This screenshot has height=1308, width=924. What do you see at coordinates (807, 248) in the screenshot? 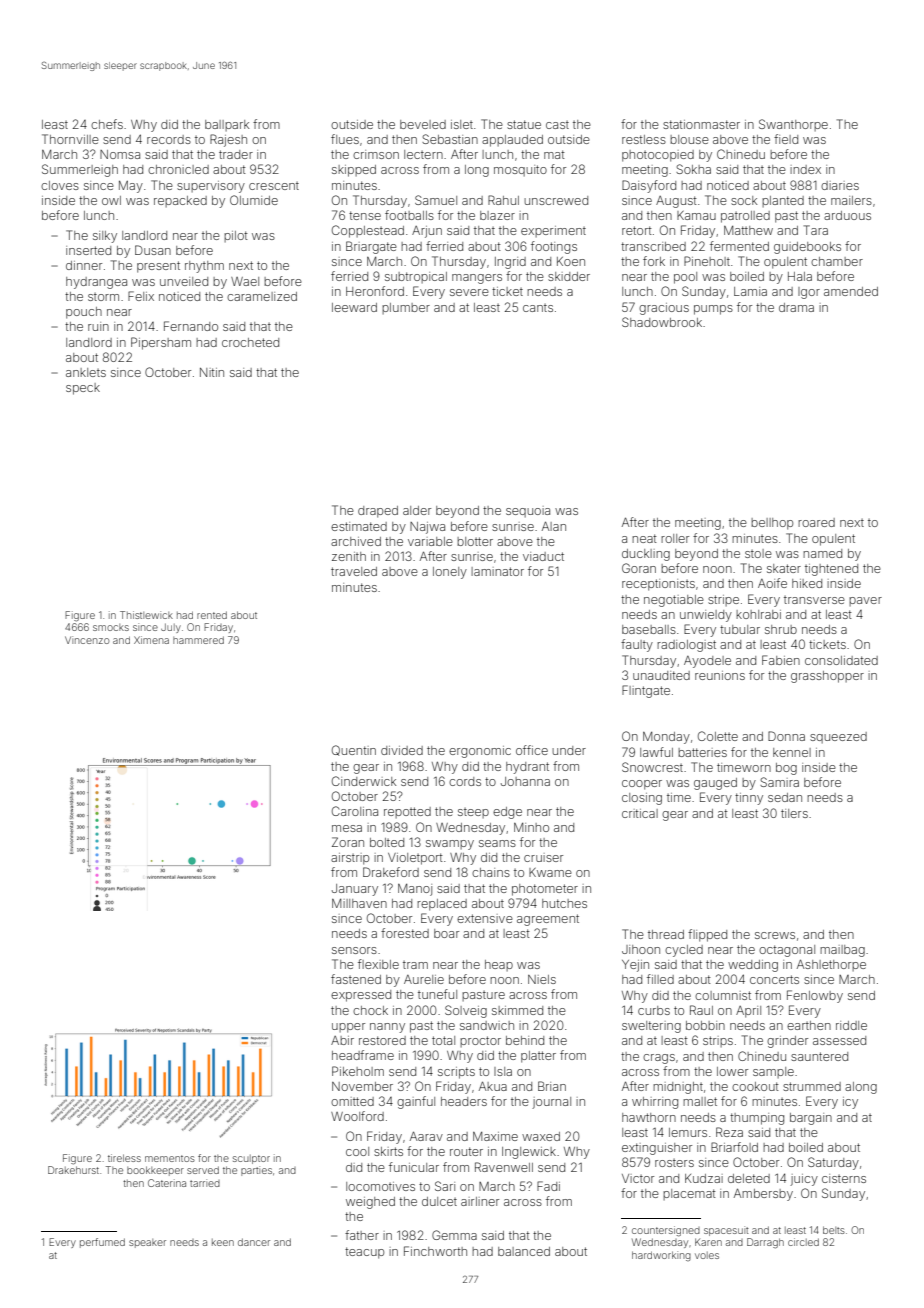
I see `guidebooks` at bounding box center [807, 248].
